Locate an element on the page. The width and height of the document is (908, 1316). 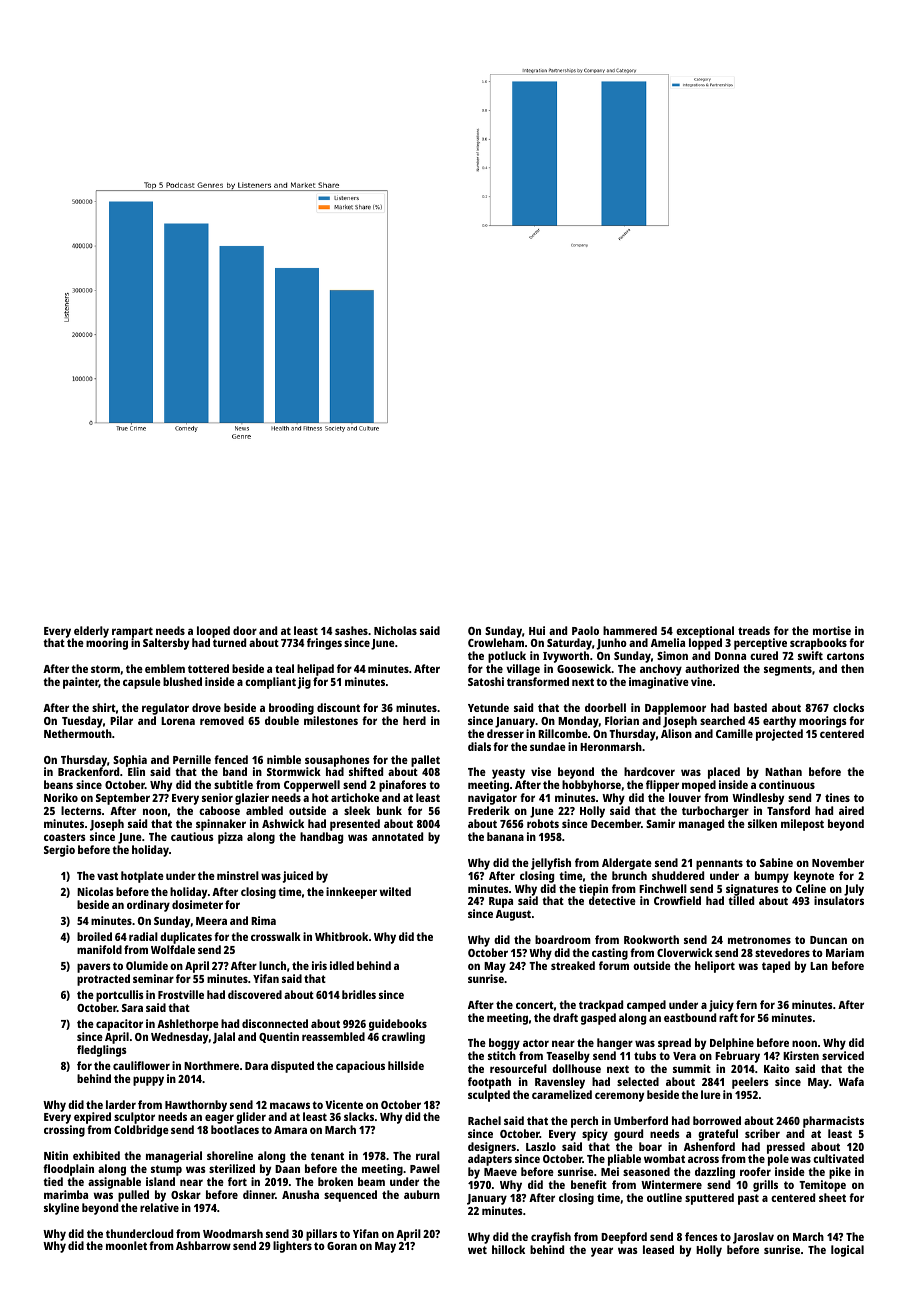
floodplain is located at coordinates (68, 1170).
